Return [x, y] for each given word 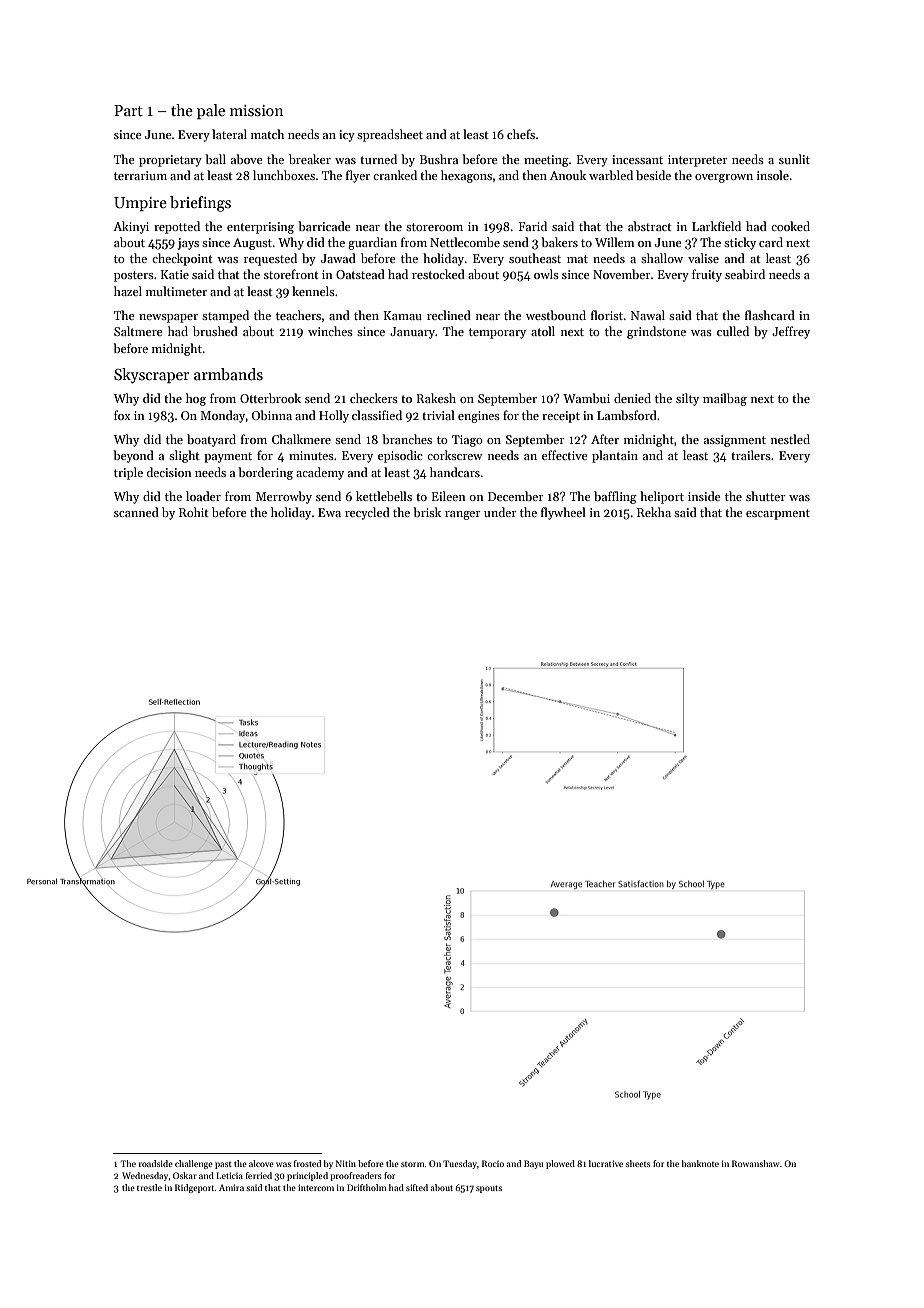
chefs [521, 134]
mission [256, 110]
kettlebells [384, 496]
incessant [637, 159]
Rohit [194, 512]
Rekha [654, 512]
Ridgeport [195, 1188]
